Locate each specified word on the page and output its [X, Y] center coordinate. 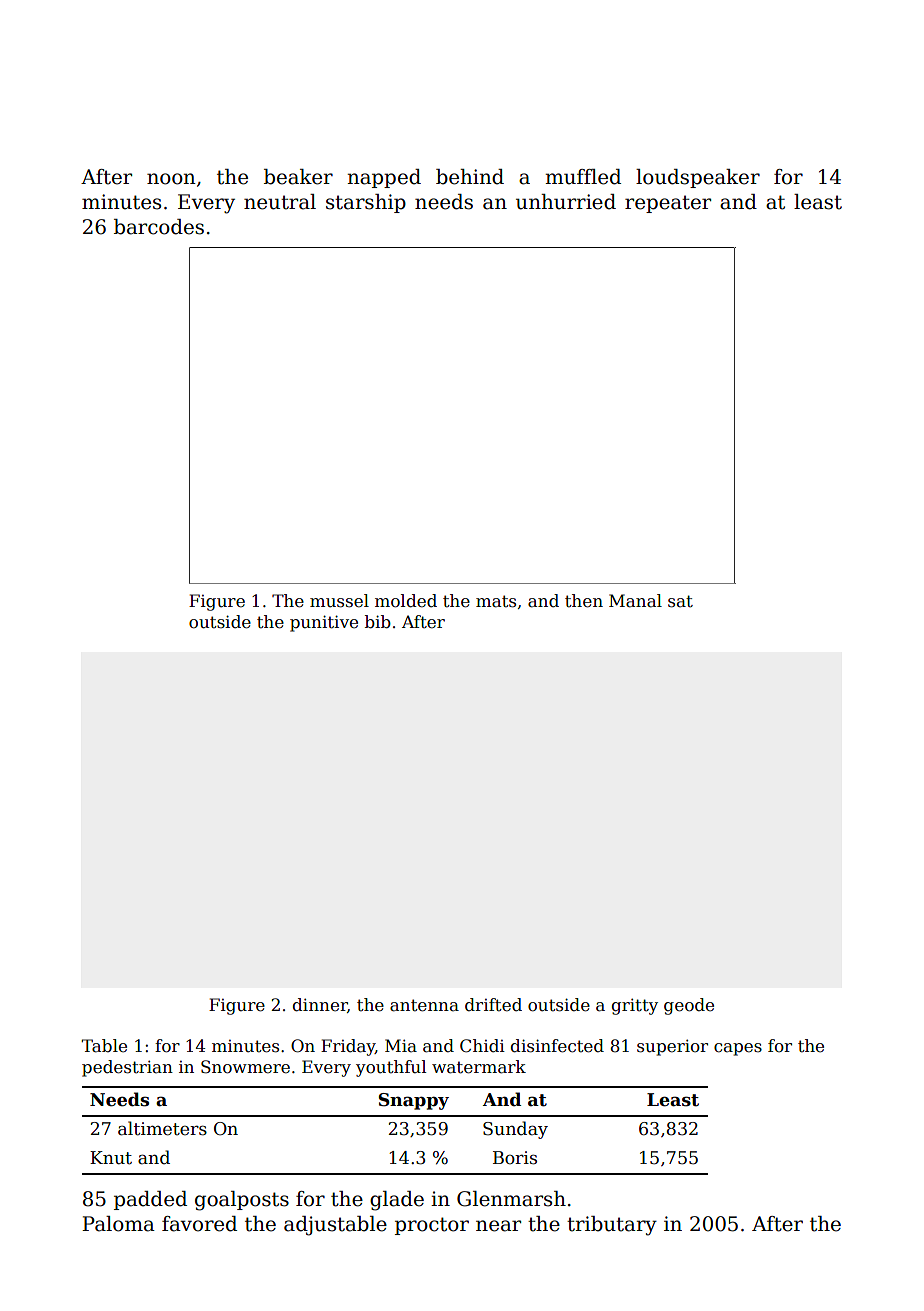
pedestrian [127, 1068]
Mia [401, 1045]
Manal [635, 601]
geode [689, 1006]
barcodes [159, 227]
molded [406, 601]
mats [496, 601]
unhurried [566, 202]
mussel [339, 601]
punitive [324, 623]
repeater [668, 204]
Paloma [118, 1224]
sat [680, 601]
